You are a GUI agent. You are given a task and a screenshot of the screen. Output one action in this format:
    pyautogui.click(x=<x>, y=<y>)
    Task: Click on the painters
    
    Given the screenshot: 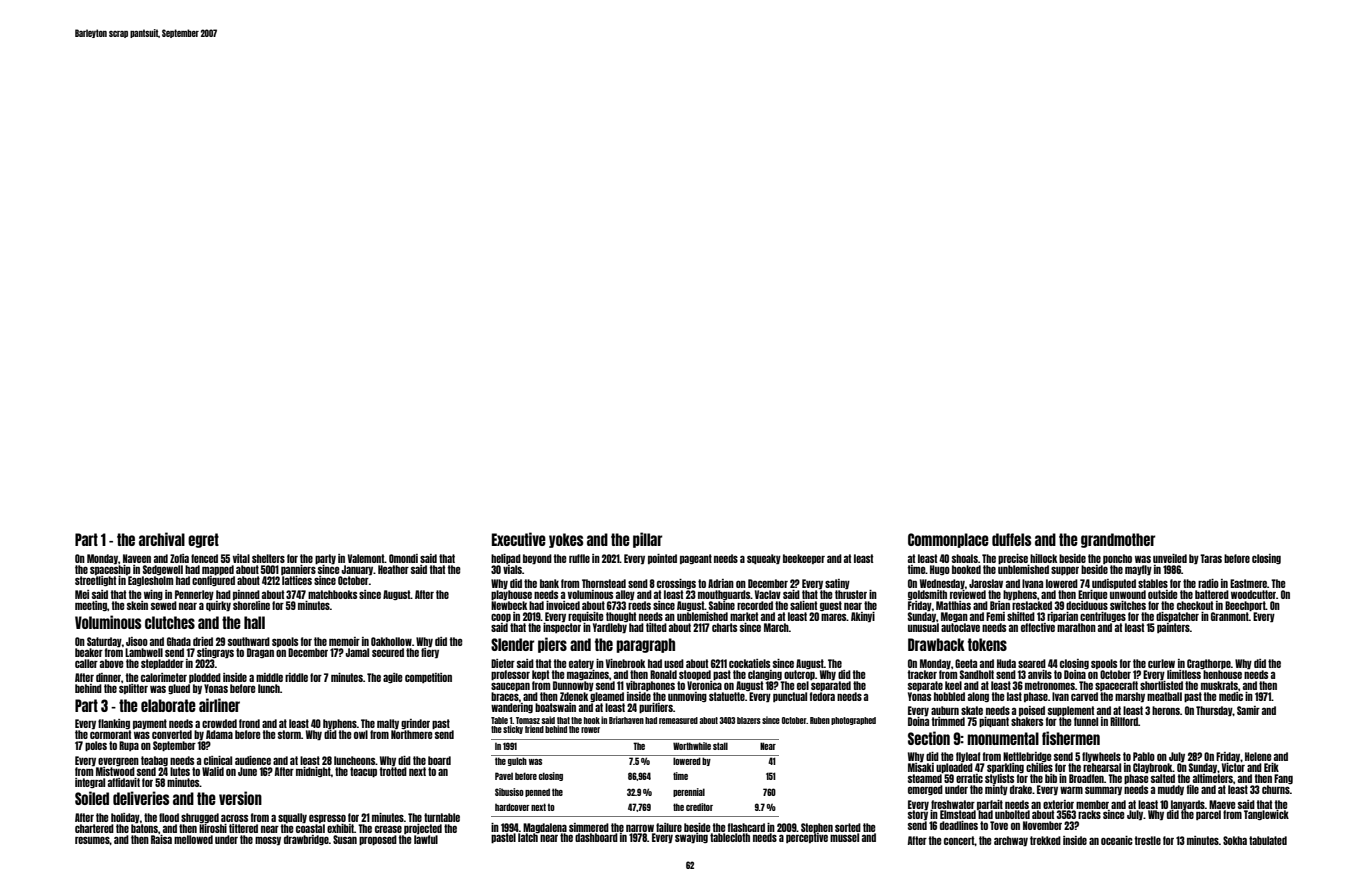 What is the action you would take?
    pyautogui.click(x=1173, y=628)
